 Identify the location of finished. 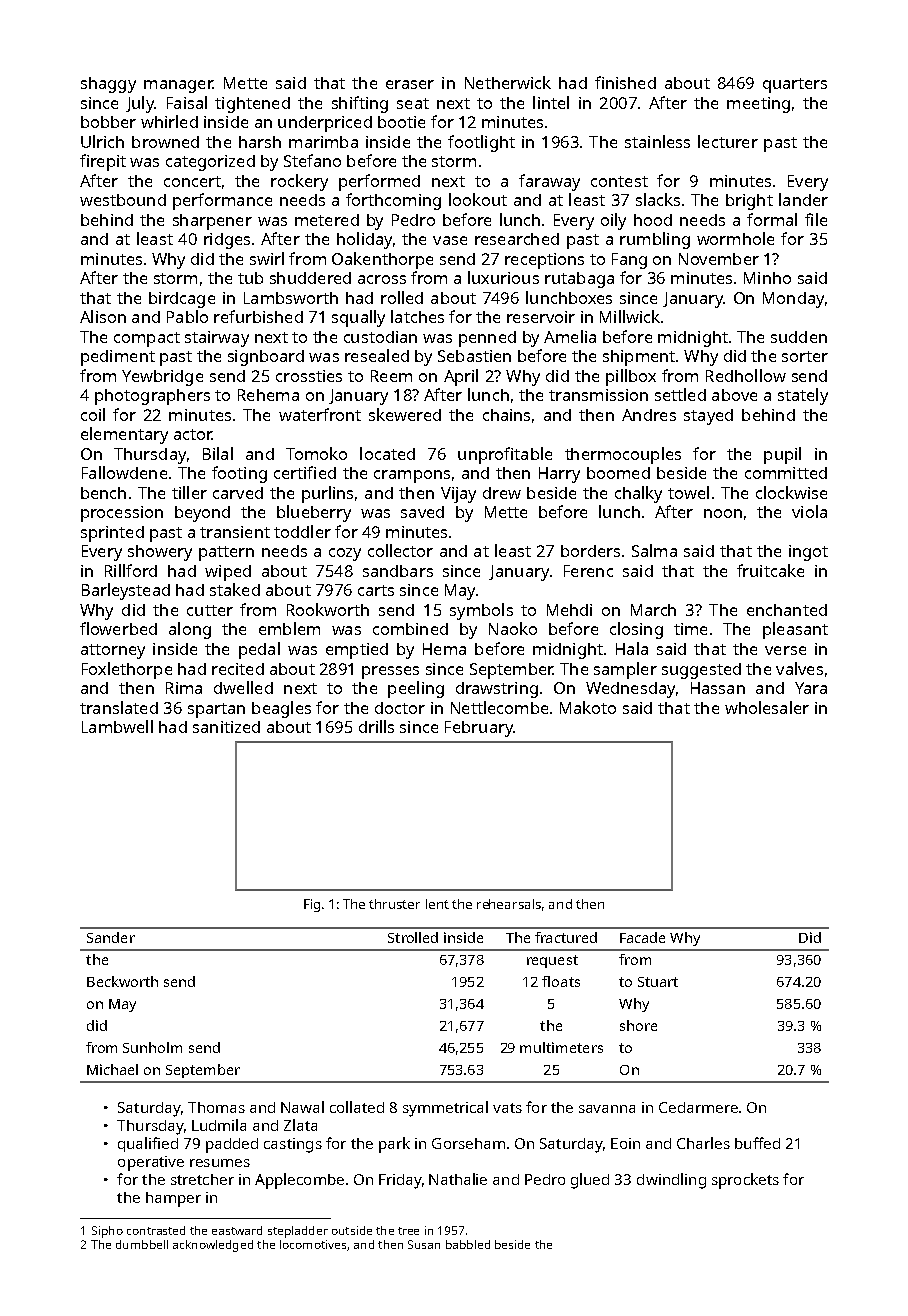
(625, 82).
